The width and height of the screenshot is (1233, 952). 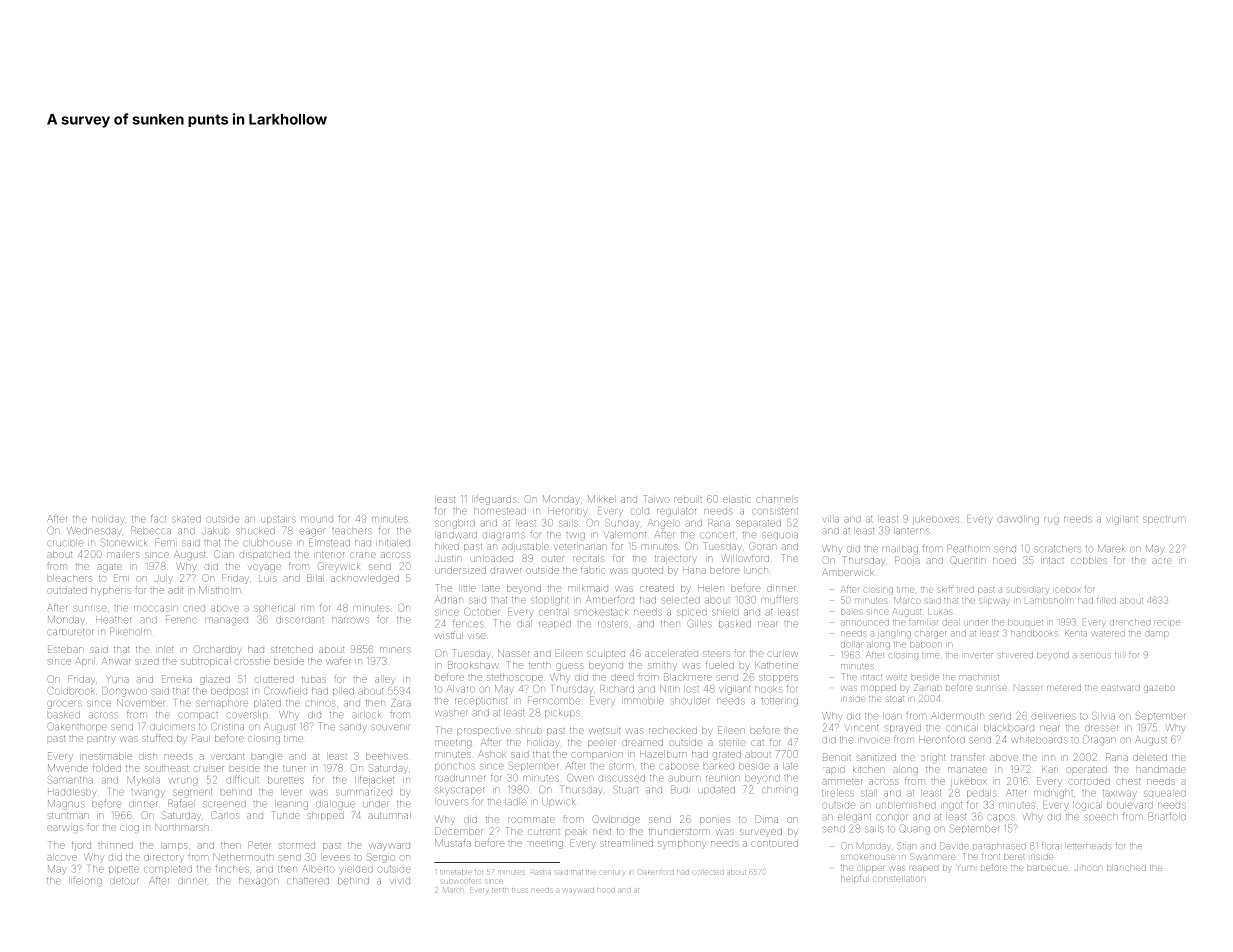 What do you see at coordinates (601, 499) in the screenshot?
I see `Mikkel` at bounding box center [601, 499].
